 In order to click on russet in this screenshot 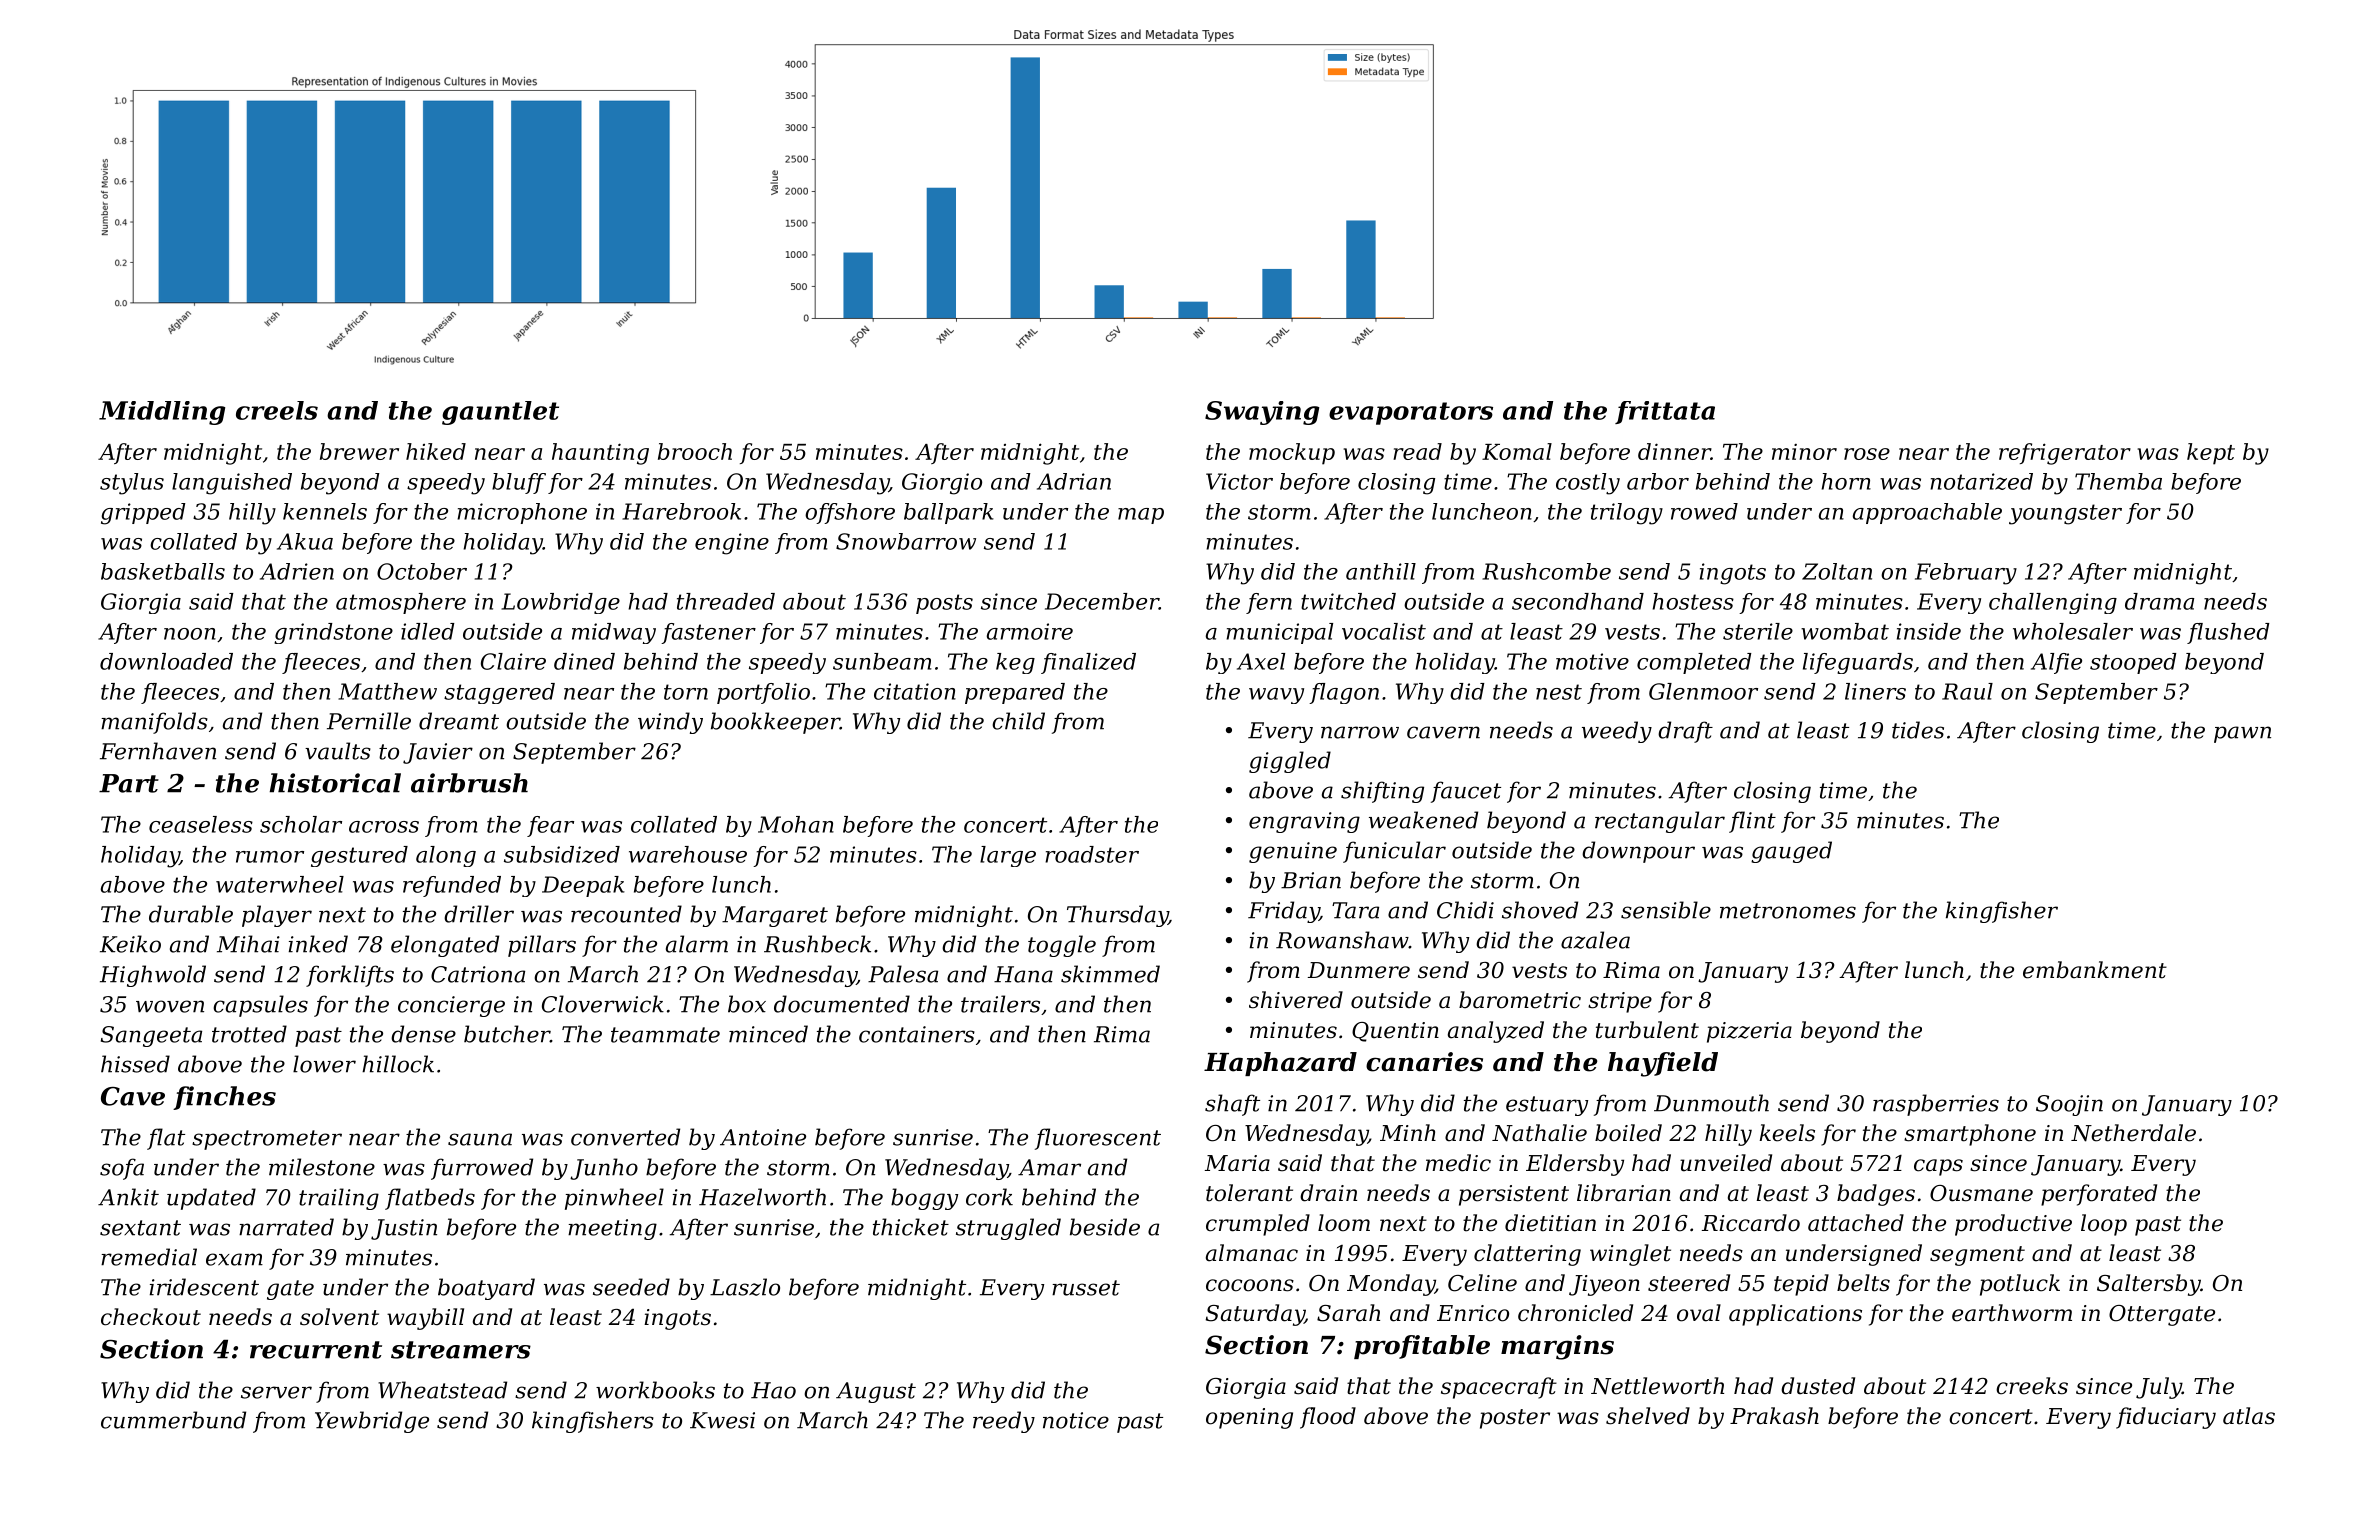, I will do `click(1086, 1288)`.
